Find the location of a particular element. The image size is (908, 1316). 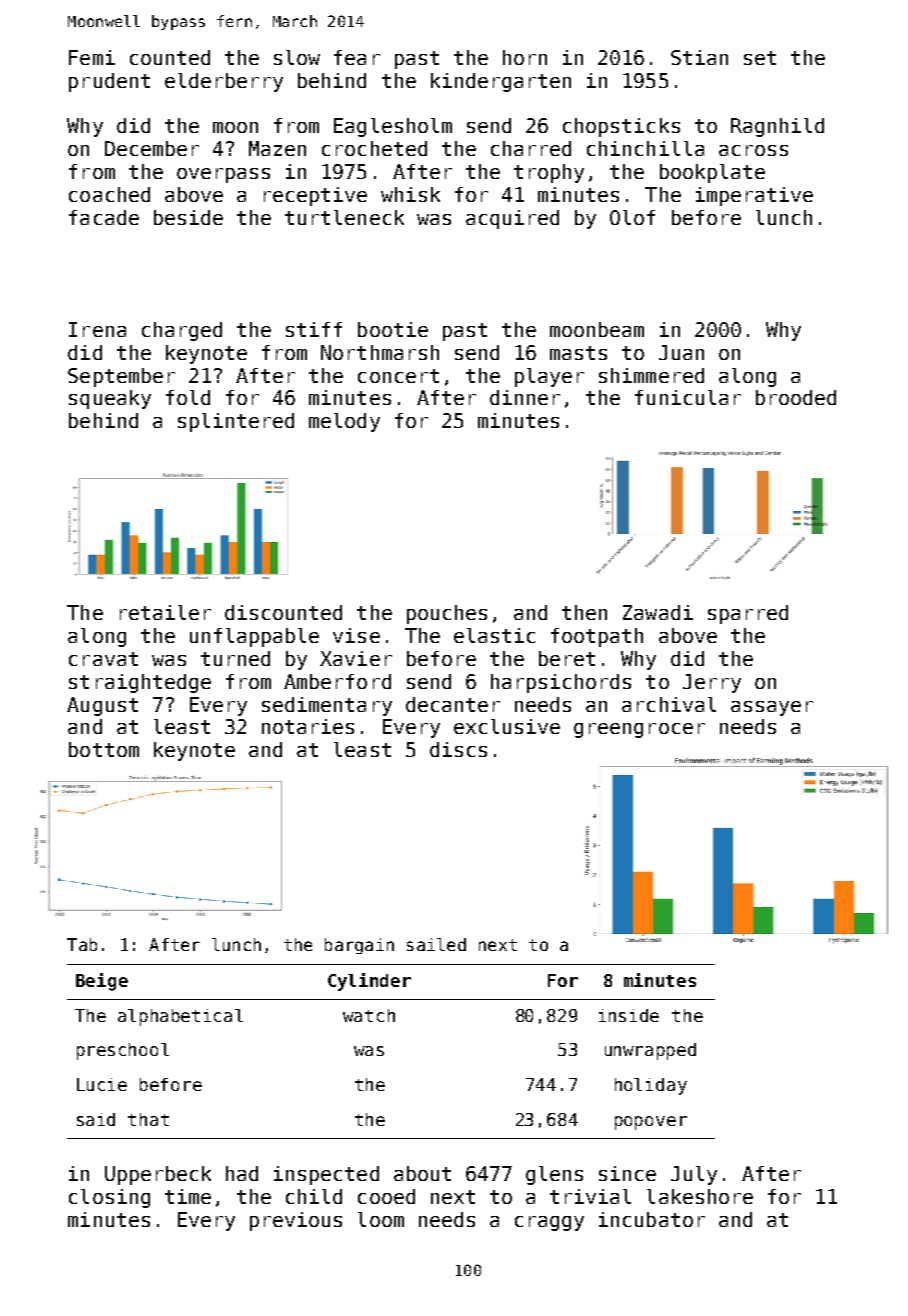

exclusive is located at coordinates (507, 726).
